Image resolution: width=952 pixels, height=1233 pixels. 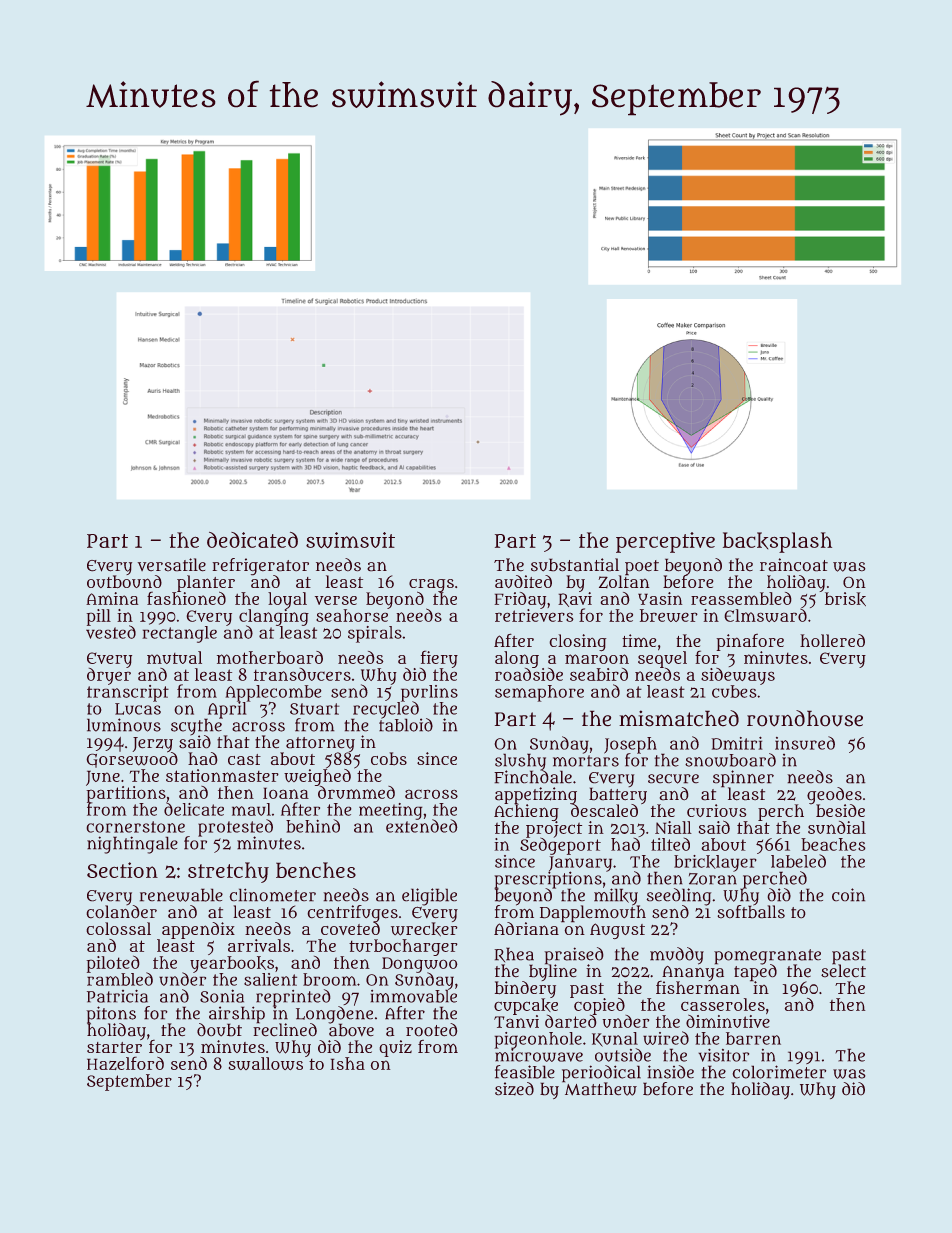 What do you see at coordinates (599, 674) in the screenshot?
I see `seabird` at bounding box center [599, 674].
